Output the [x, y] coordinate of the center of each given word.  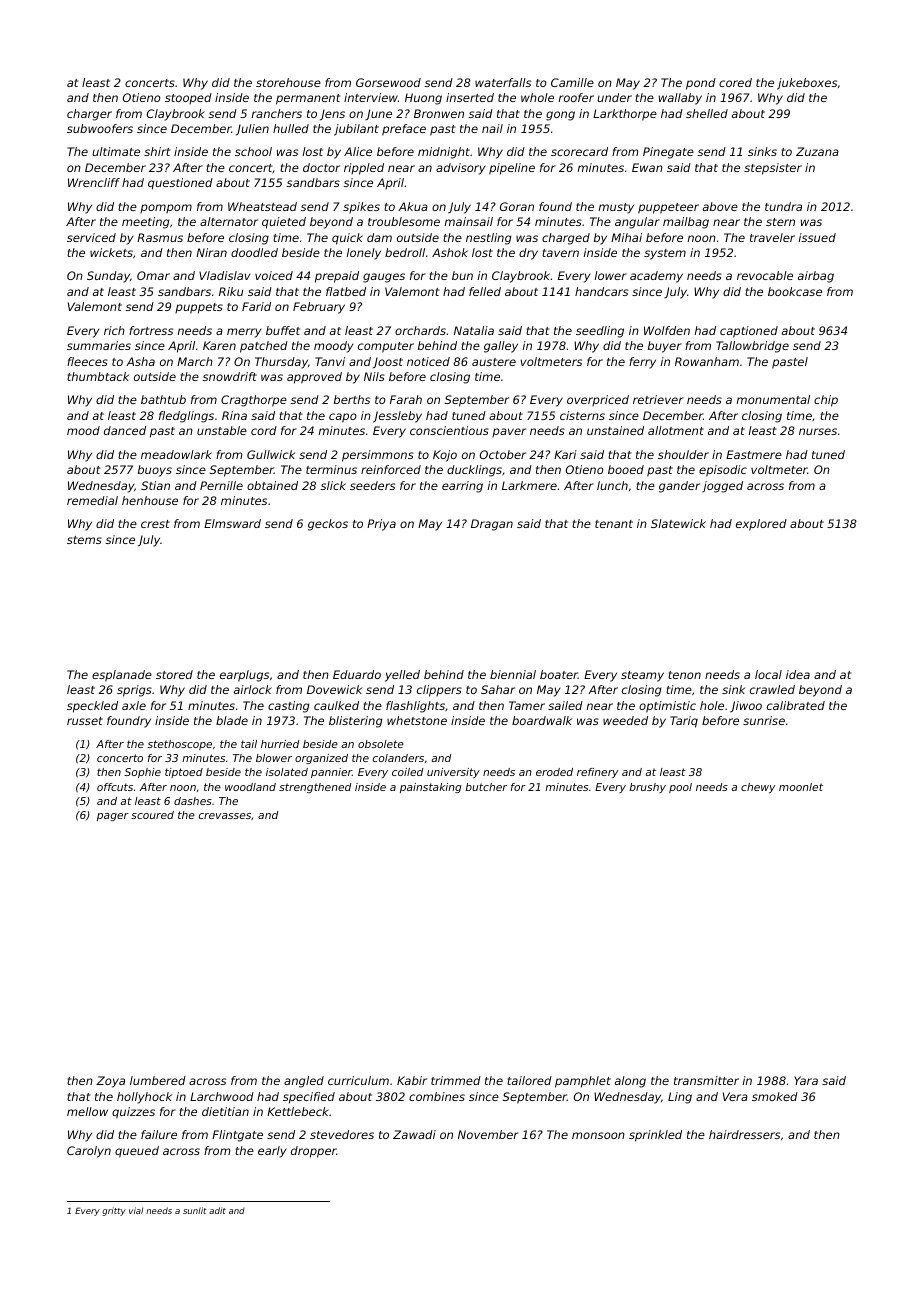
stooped [188, 98]
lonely [364, 254]
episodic [723, 471]
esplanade [122, 676]
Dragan [492, 525]
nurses [818, 431]
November [488, 1134]
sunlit [195, 1210]
